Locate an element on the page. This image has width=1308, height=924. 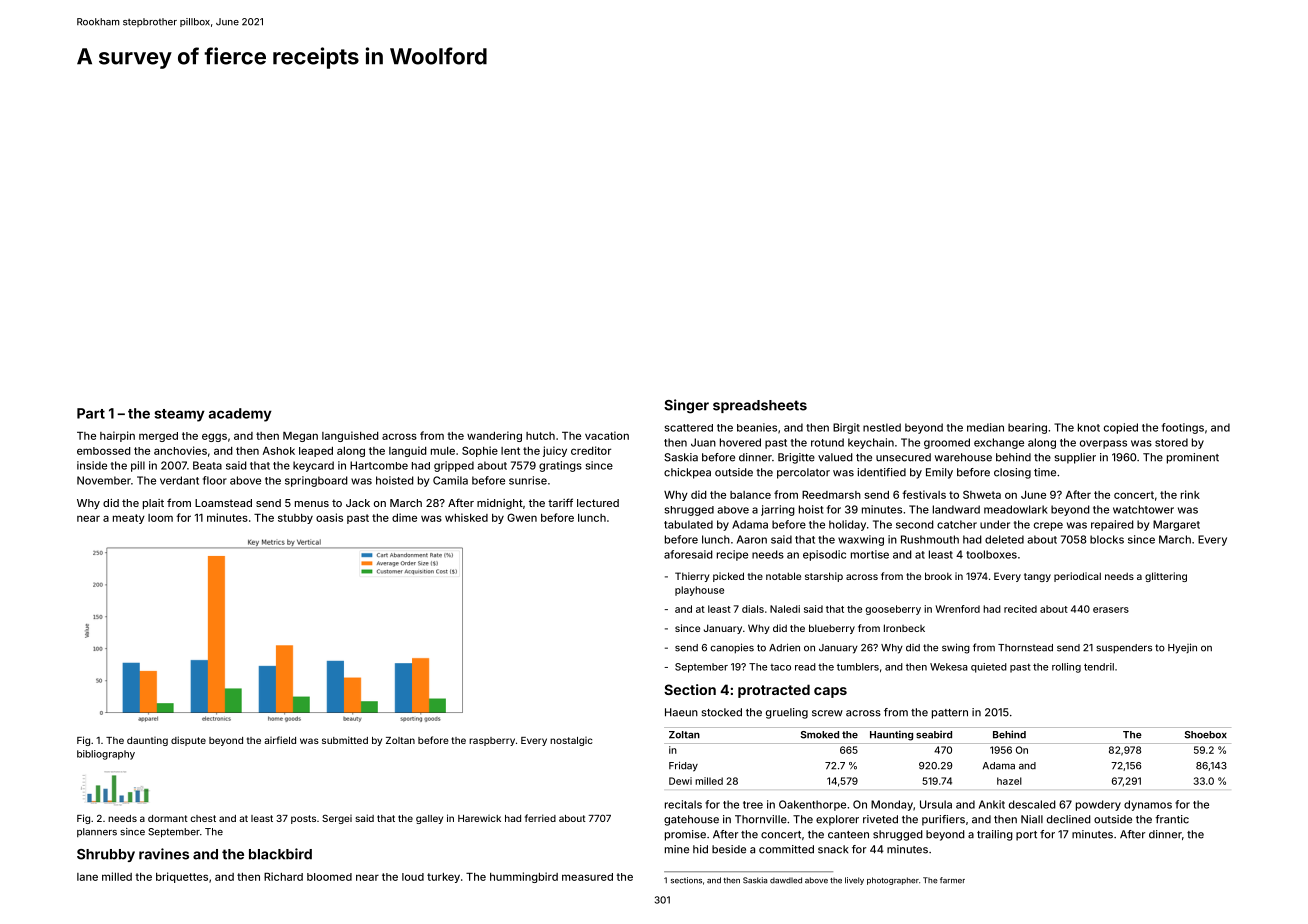
footings is located at coordinates (1183, 428).
